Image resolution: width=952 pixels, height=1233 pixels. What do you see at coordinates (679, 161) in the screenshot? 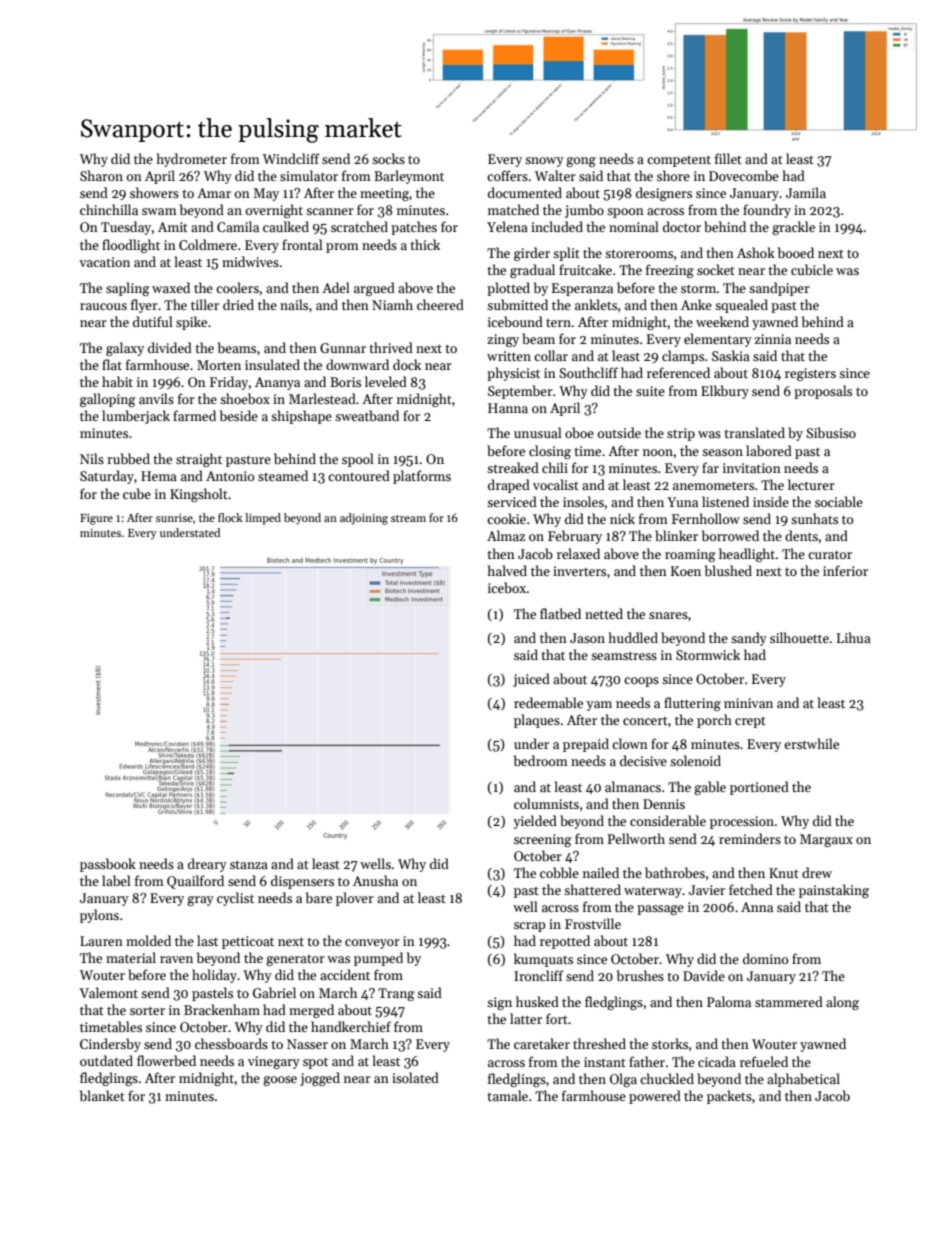
I see `competent` at bounding box center [679, 161].
